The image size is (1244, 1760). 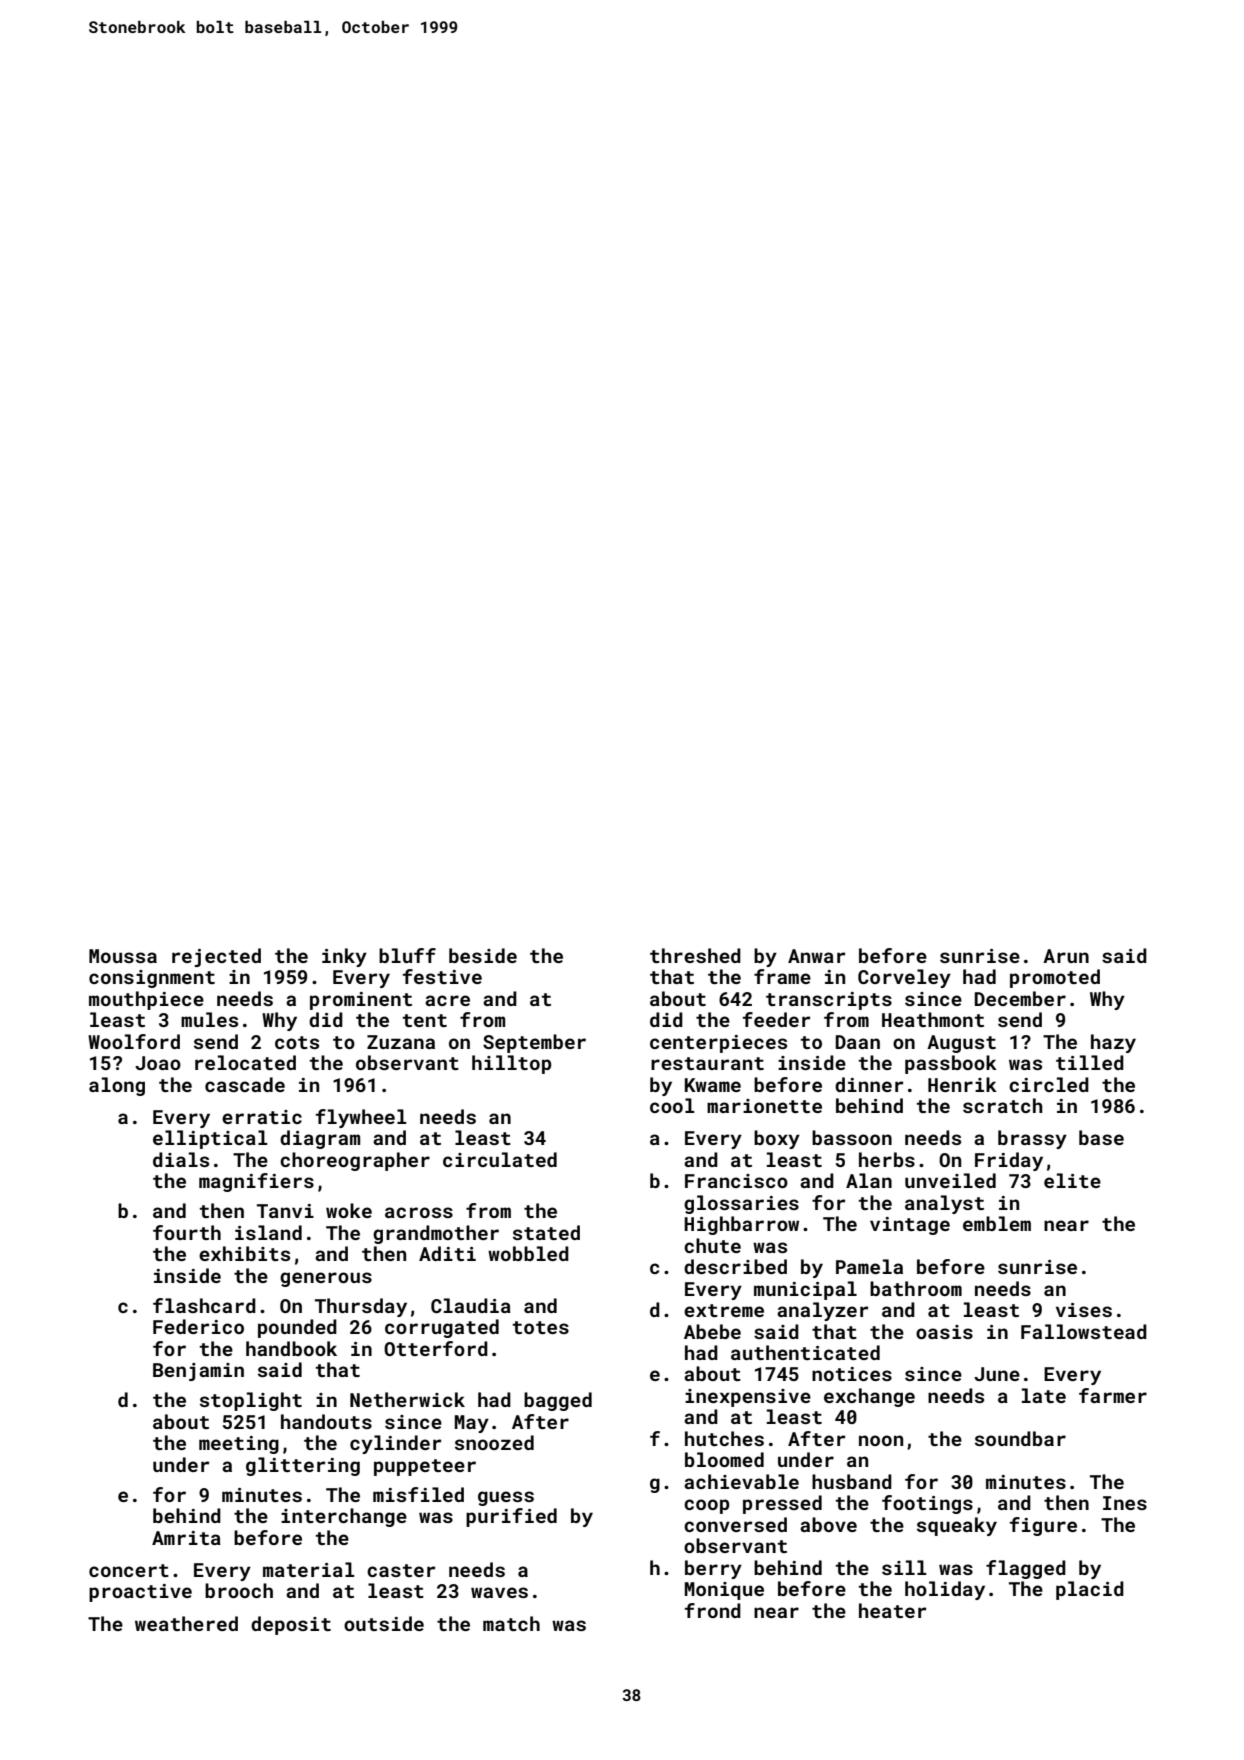 I want to click on Moussa, so click(x=123, y=956).
